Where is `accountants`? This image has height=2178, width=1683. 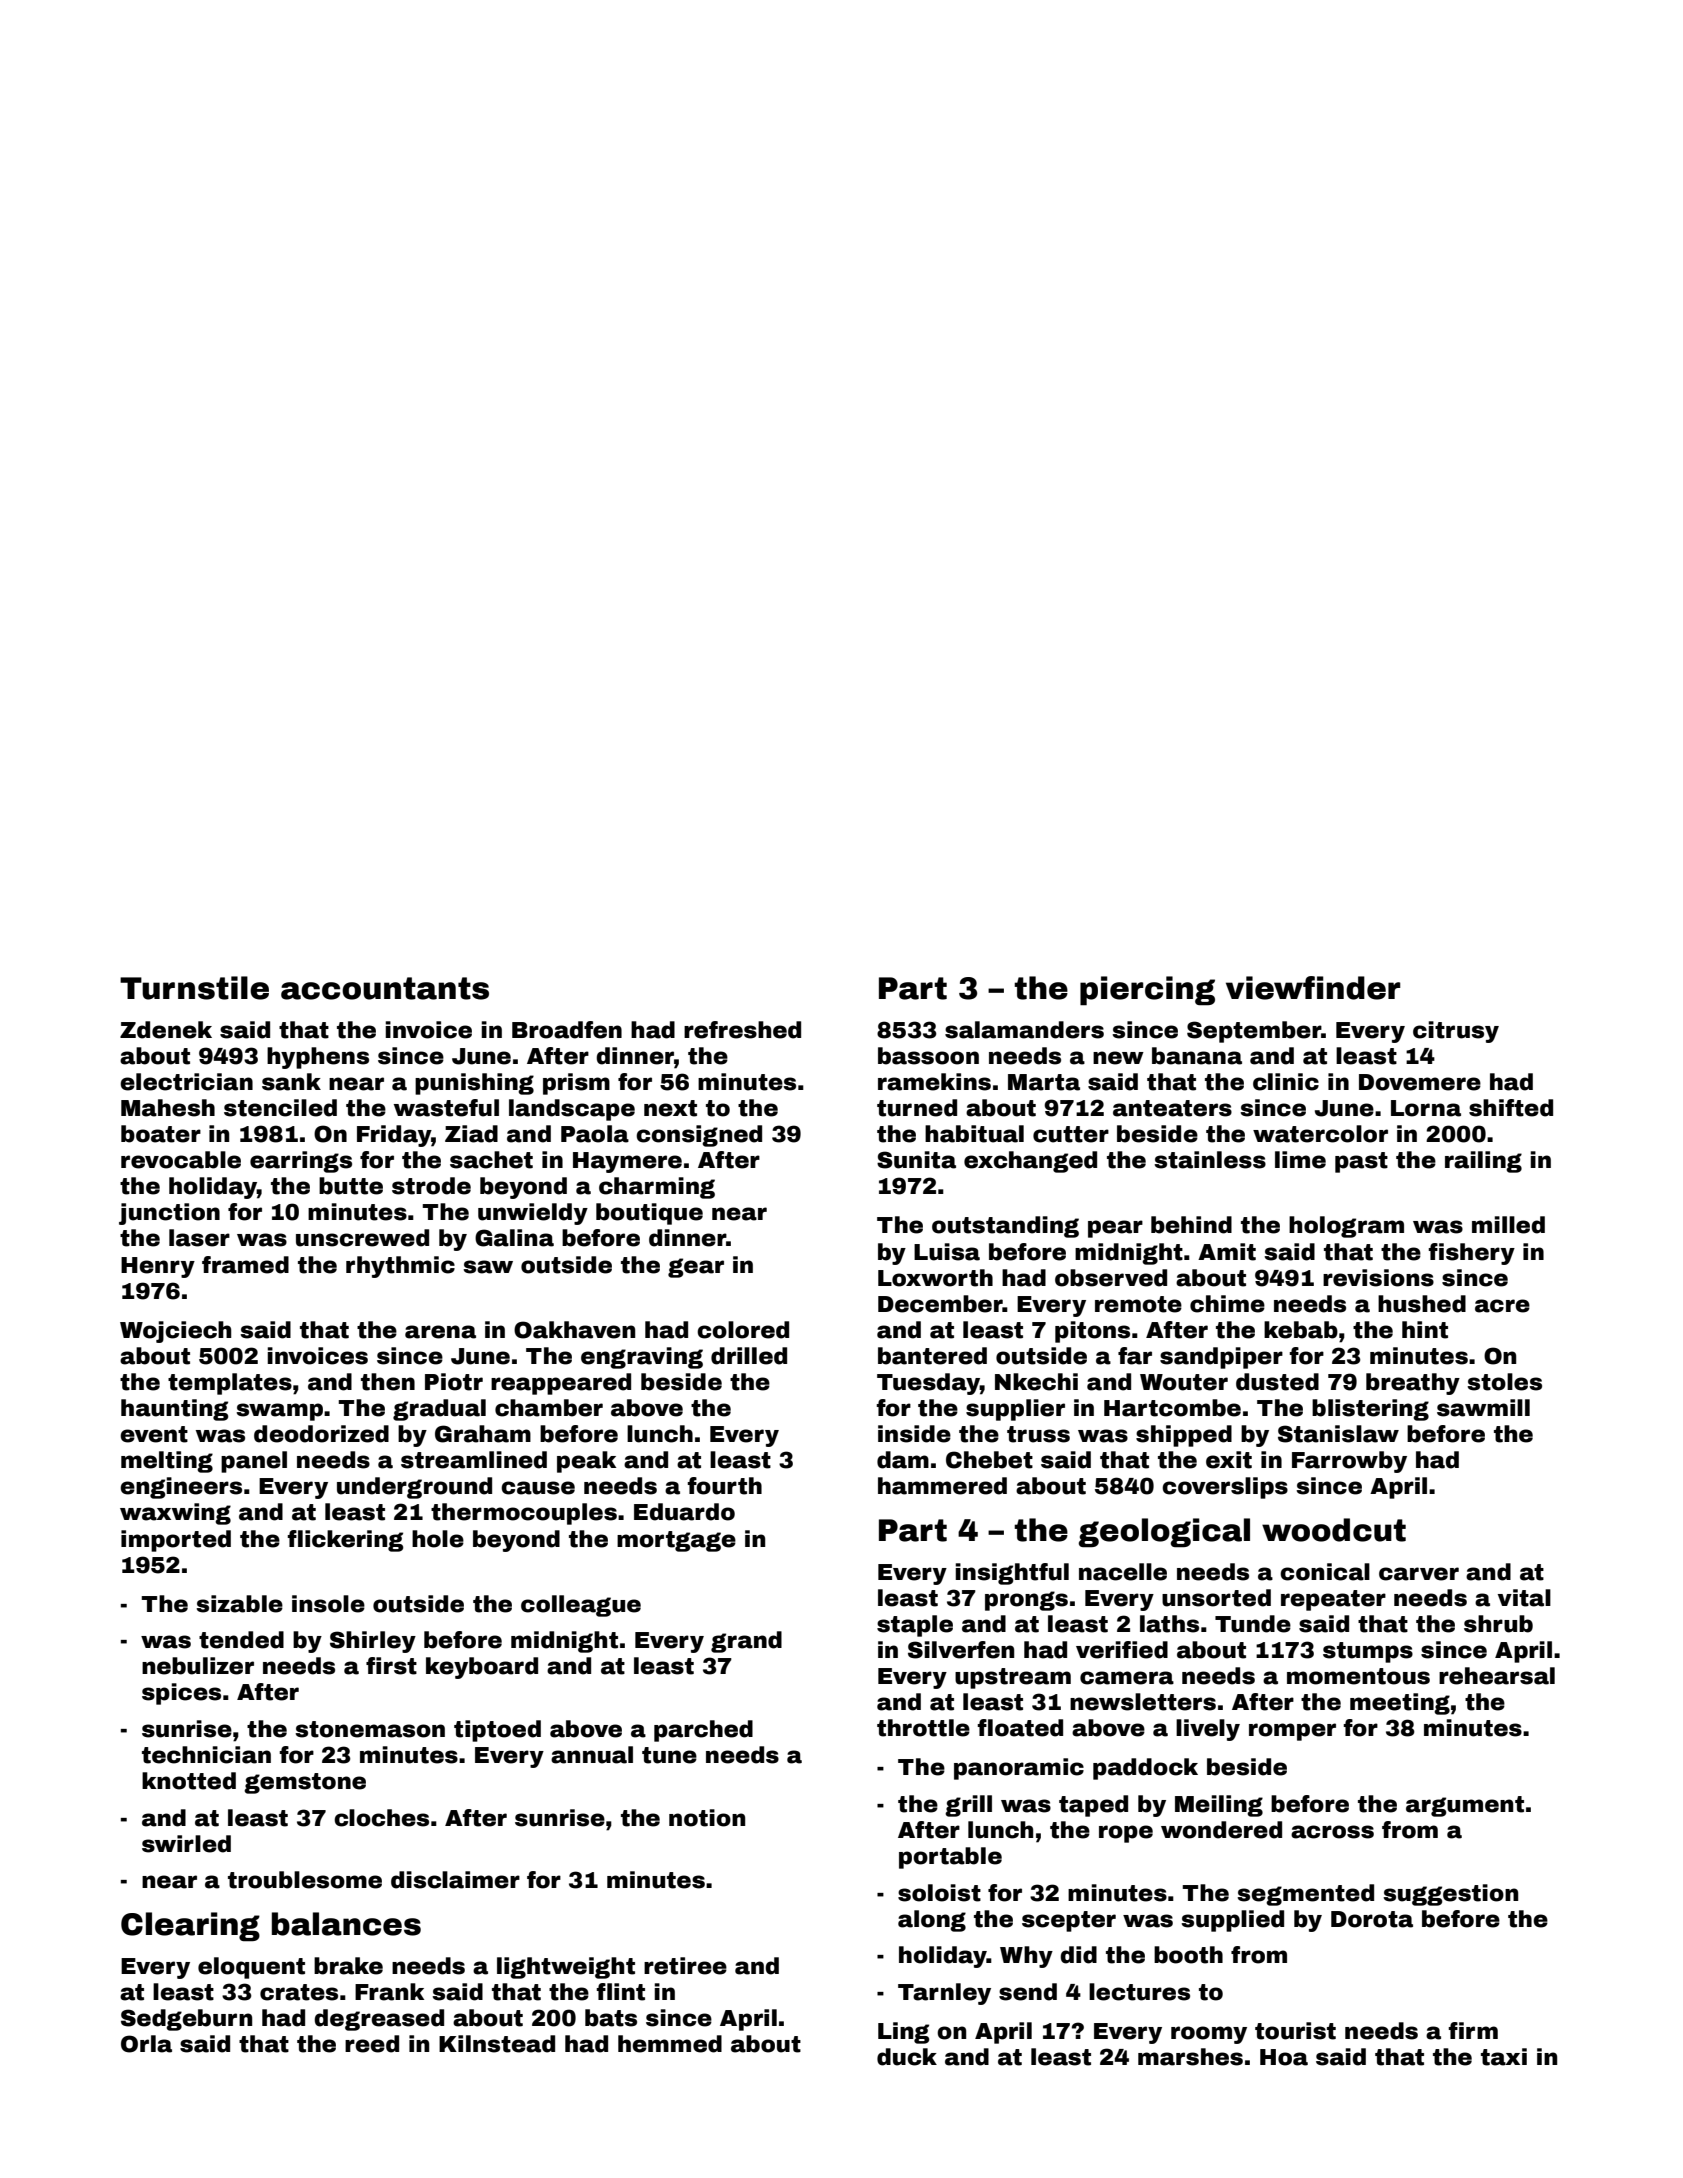 accountants is located at coordinates (385, 988).
